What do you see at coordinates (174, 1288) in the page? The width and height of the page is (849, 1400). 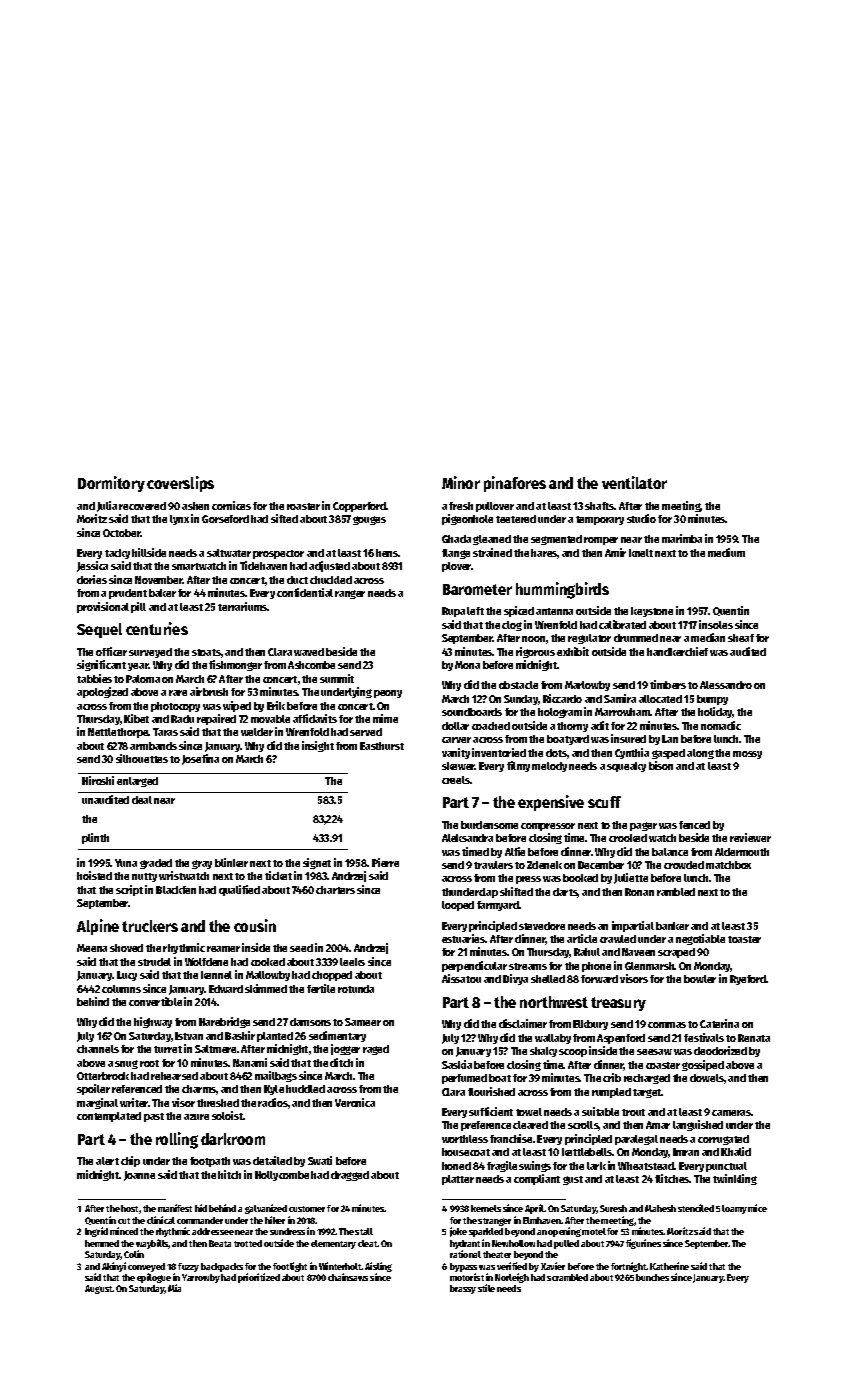 I see `Mia` at bounding box center [174, 1288].
